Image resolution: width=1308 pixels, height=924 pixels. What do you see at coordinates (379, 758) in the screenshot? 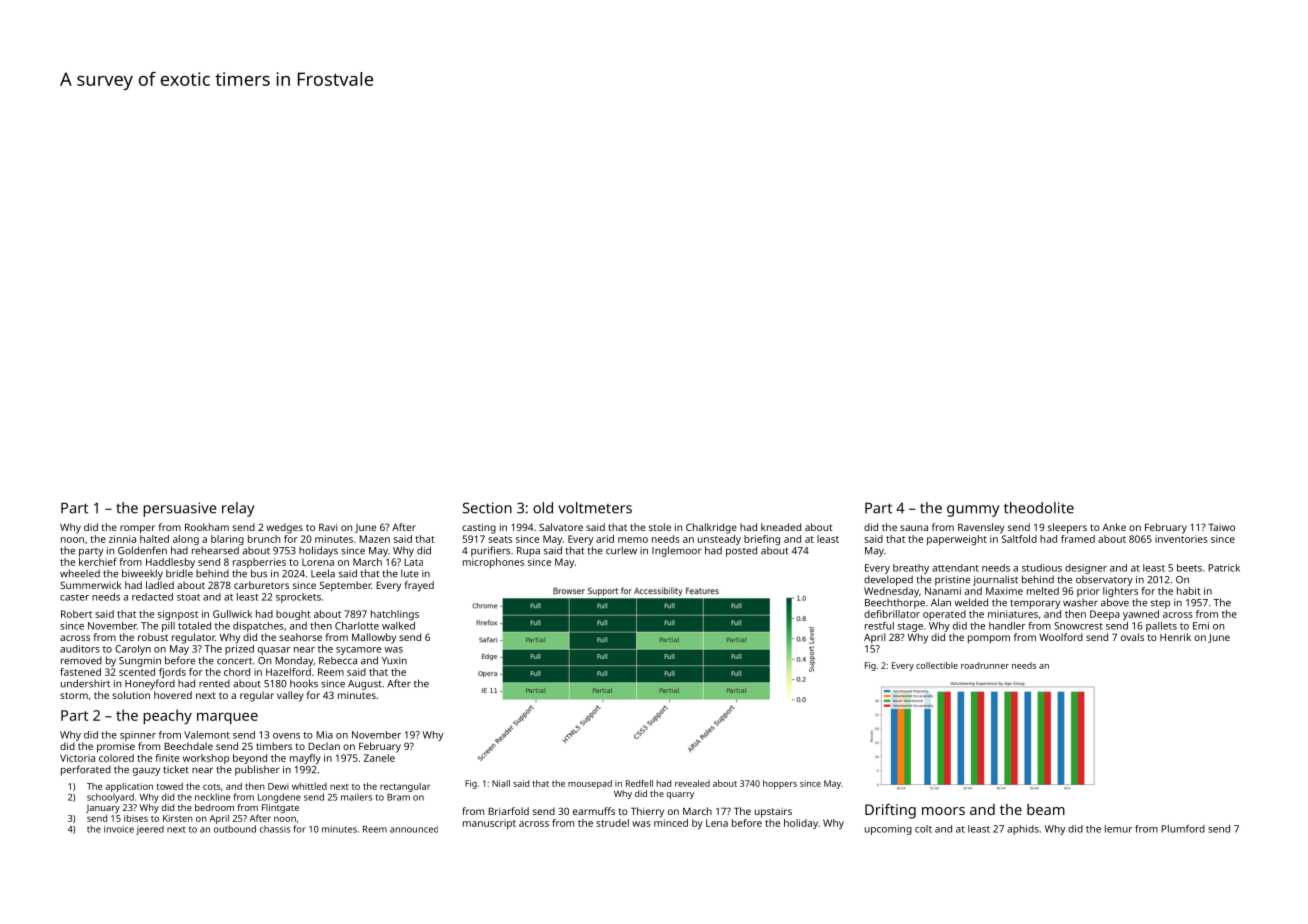
I see `Zanele` at bounding box center [379, 758].
